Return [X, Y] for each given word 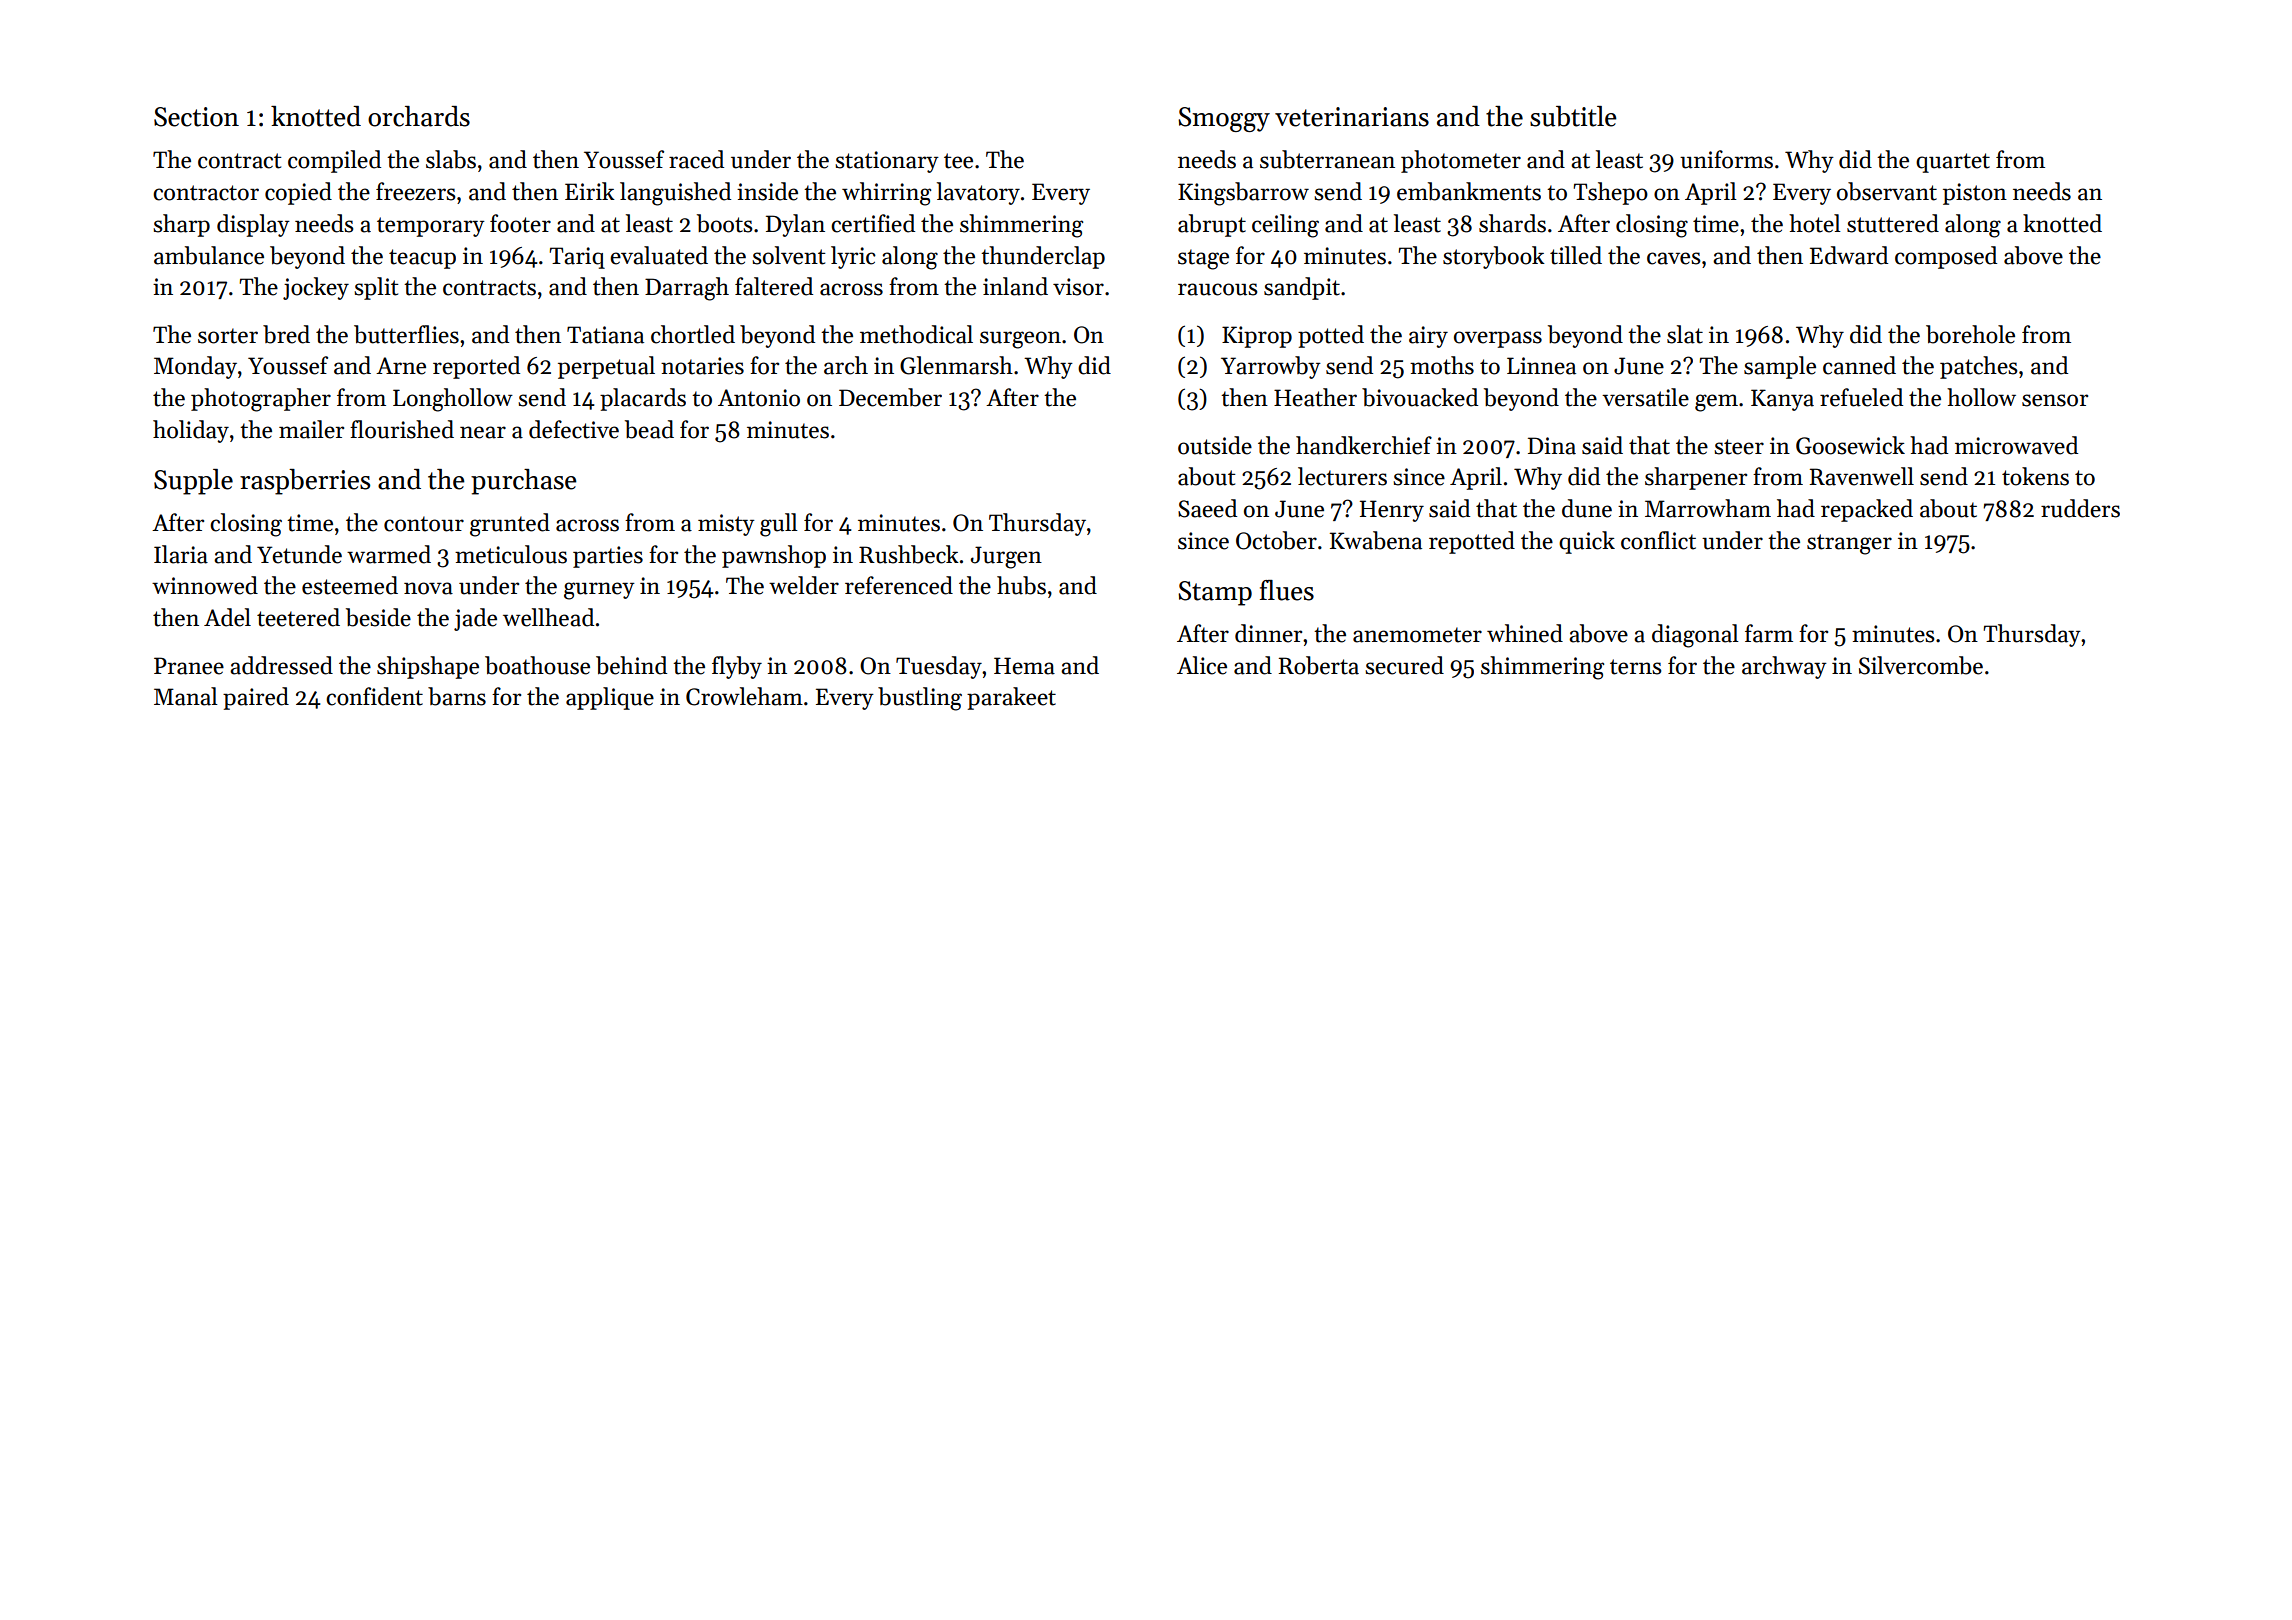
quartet [1953, 163]
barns [457, 696]
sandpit [1302, 288]
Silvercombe [1921, 665]
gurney [599, 591]
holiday [191, 431]
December [890, 397]
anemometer [1417, 635]
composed [1946, 257]
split [376, 288]
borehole [1970, 334]
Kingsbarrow [1243, 194]
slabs [451, 159]
